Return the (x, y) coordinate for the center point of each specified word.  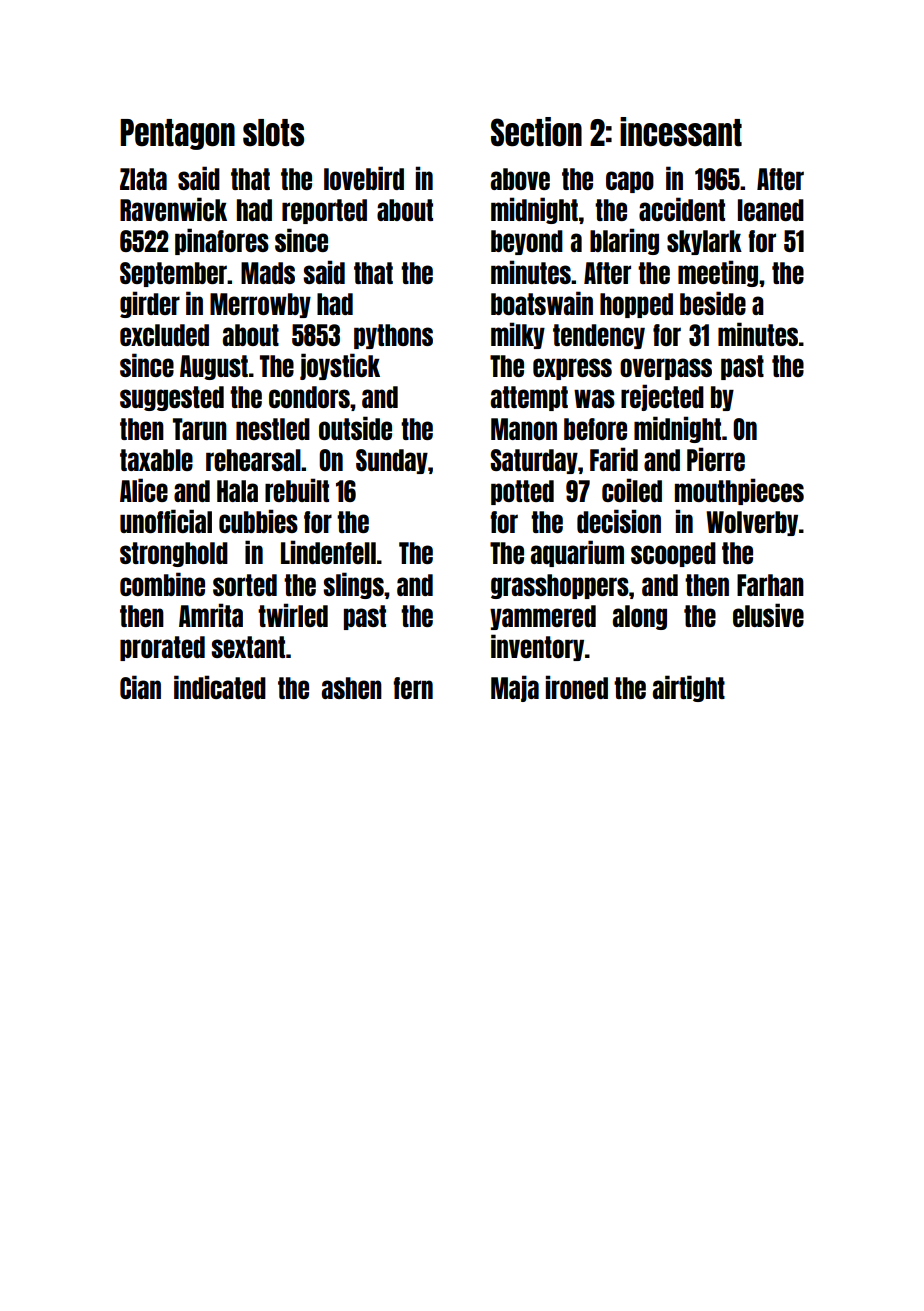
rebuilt (297, 490)
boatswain (542, 303)
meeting (718, 273)
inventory (537, 647)
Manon (524, 429)
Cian (140, 687)
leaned (771, 210)
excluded (164, 335)
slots (273, 133)
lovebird (364, 178)
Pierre (716, 459)
